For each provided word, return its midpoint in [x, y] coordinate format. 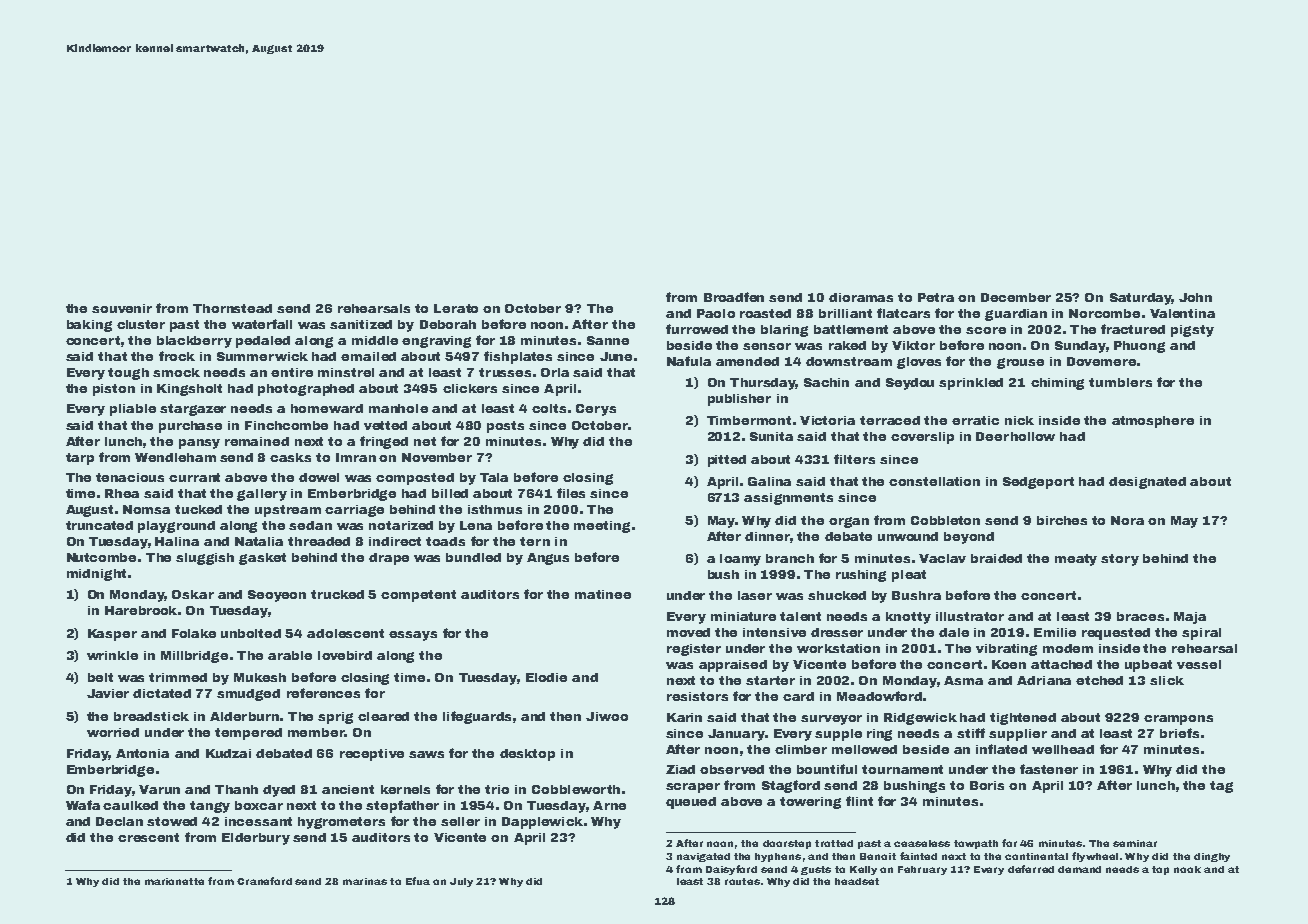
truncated [99, 525]
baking [89, 326]
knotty [908, 618]
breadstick [151, 716]
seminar [1135, 843]
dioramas [861, 297]
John [1195, 297]
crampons [1178, 720]
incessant [258, 821]
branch [790, 558]
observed [732, 769]
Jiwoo [607, 716]
